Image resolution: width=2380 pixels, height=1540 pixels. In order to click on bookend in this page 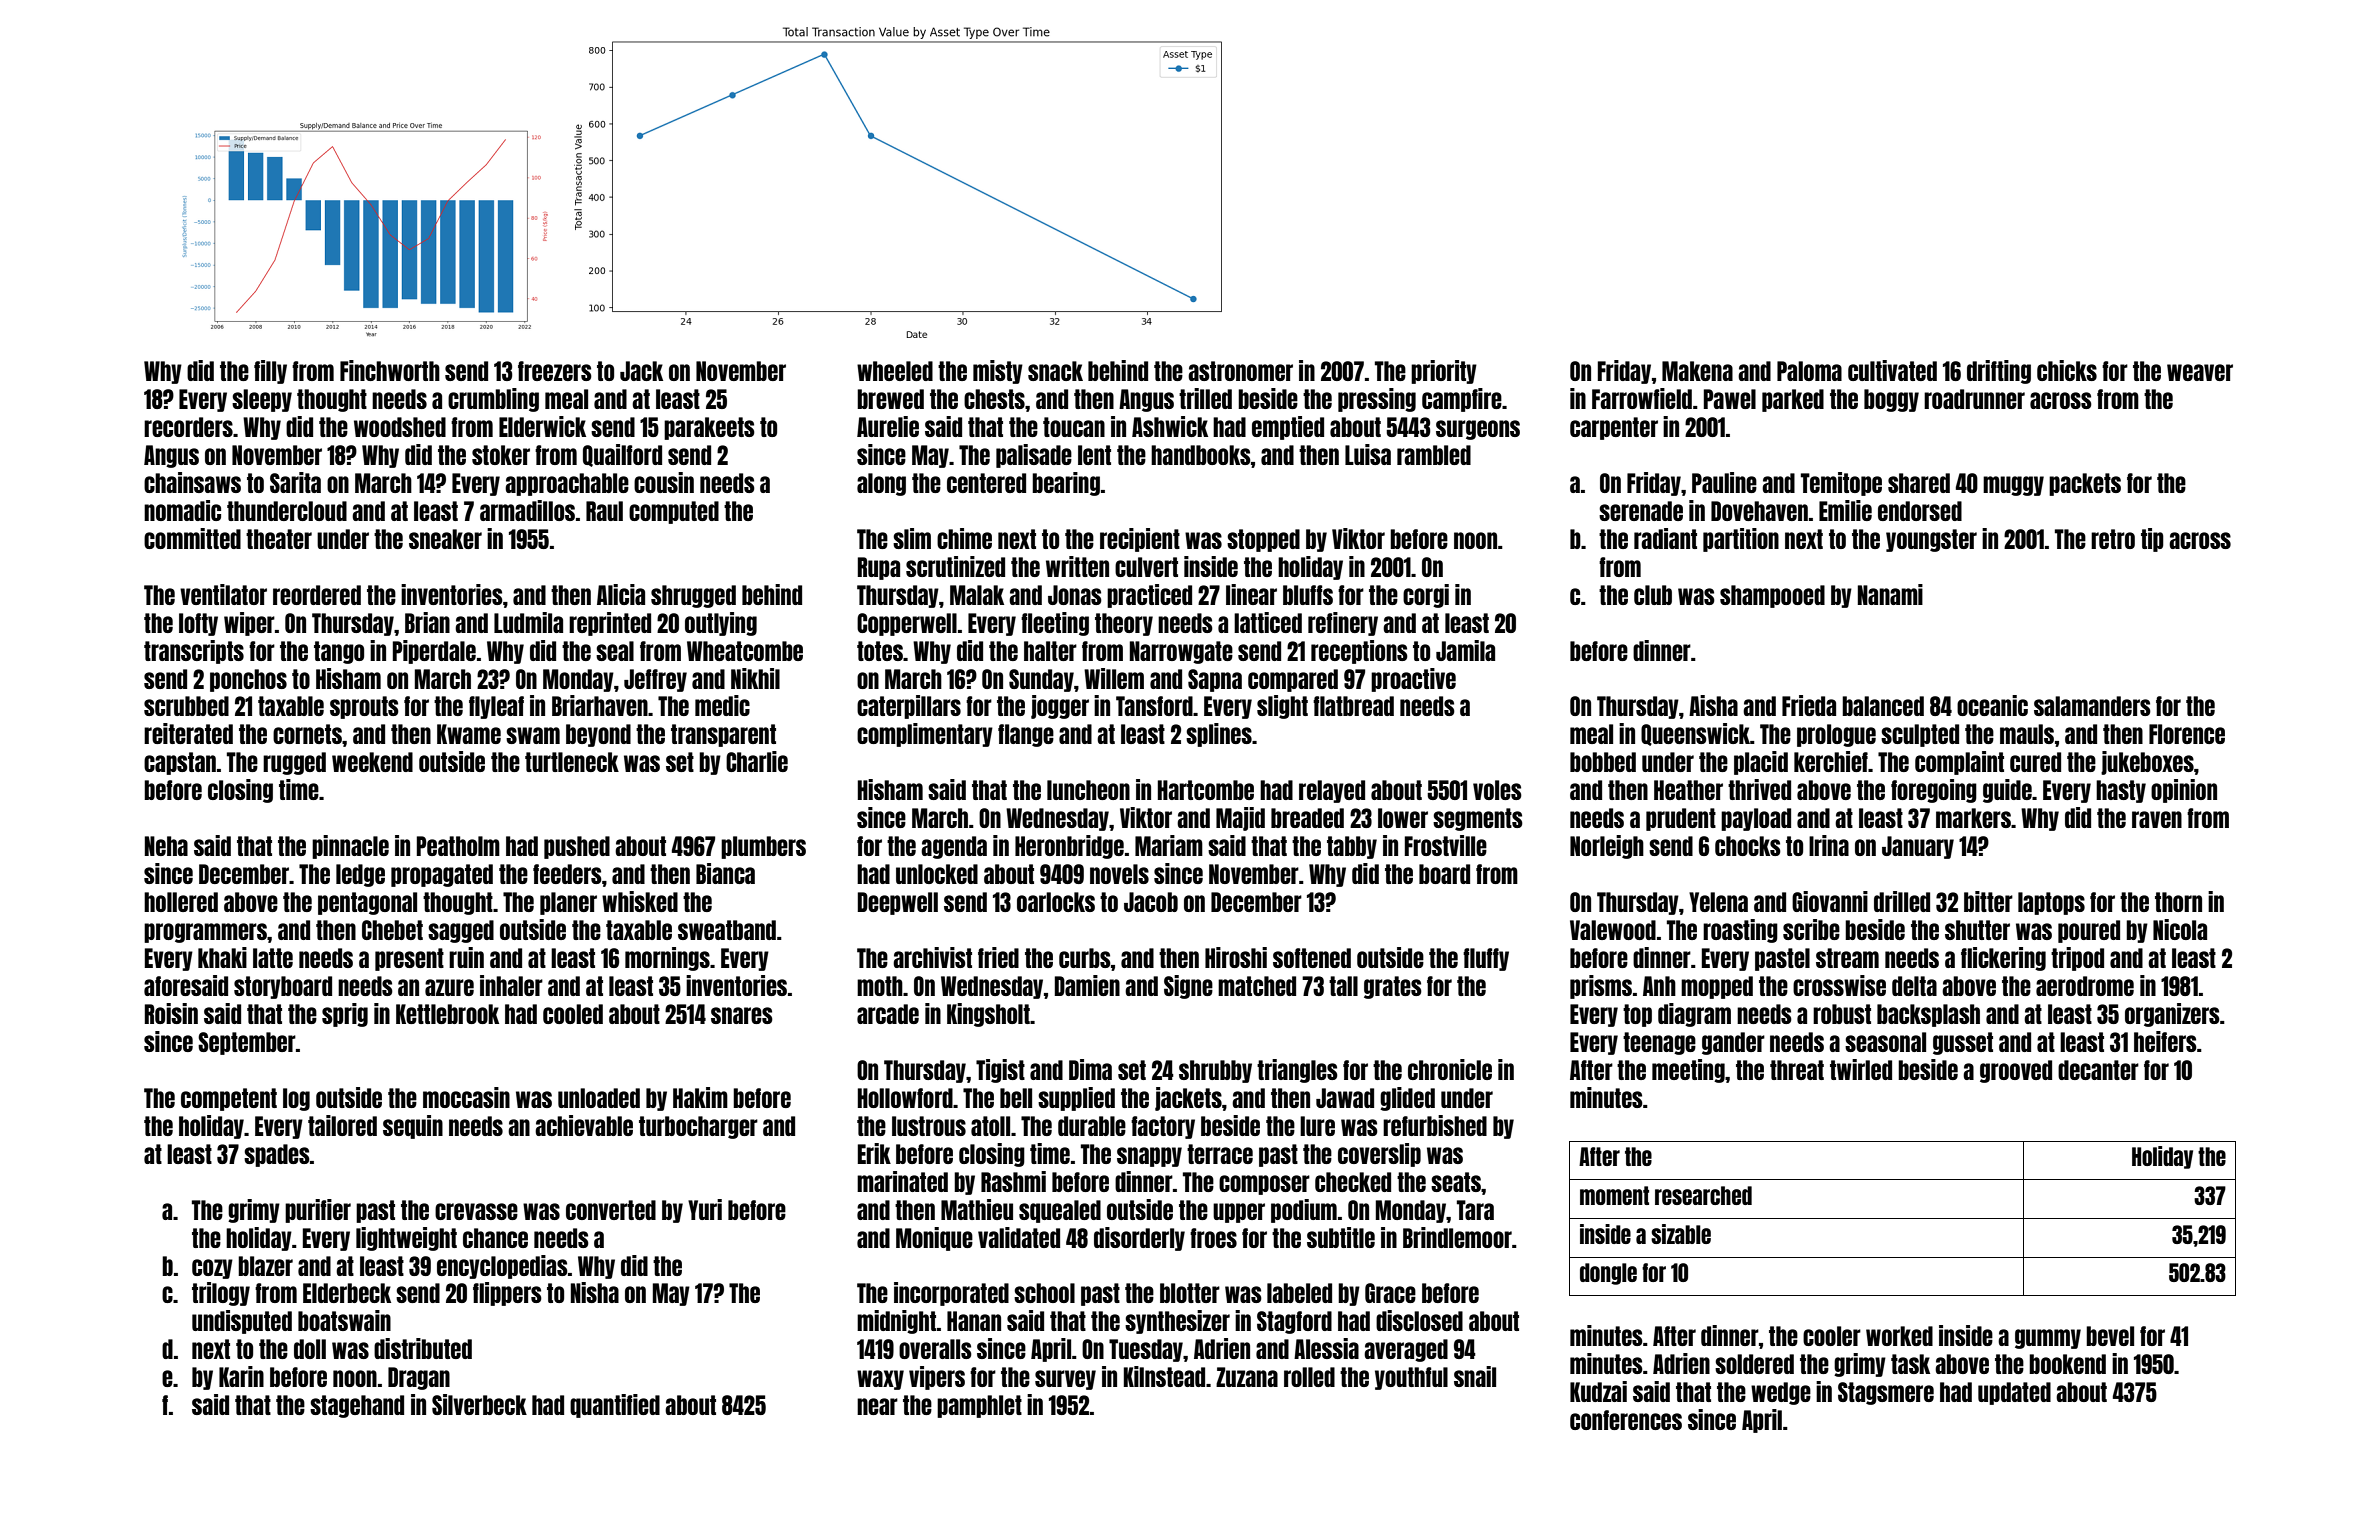, I will do `click(2067, 1364)`.
